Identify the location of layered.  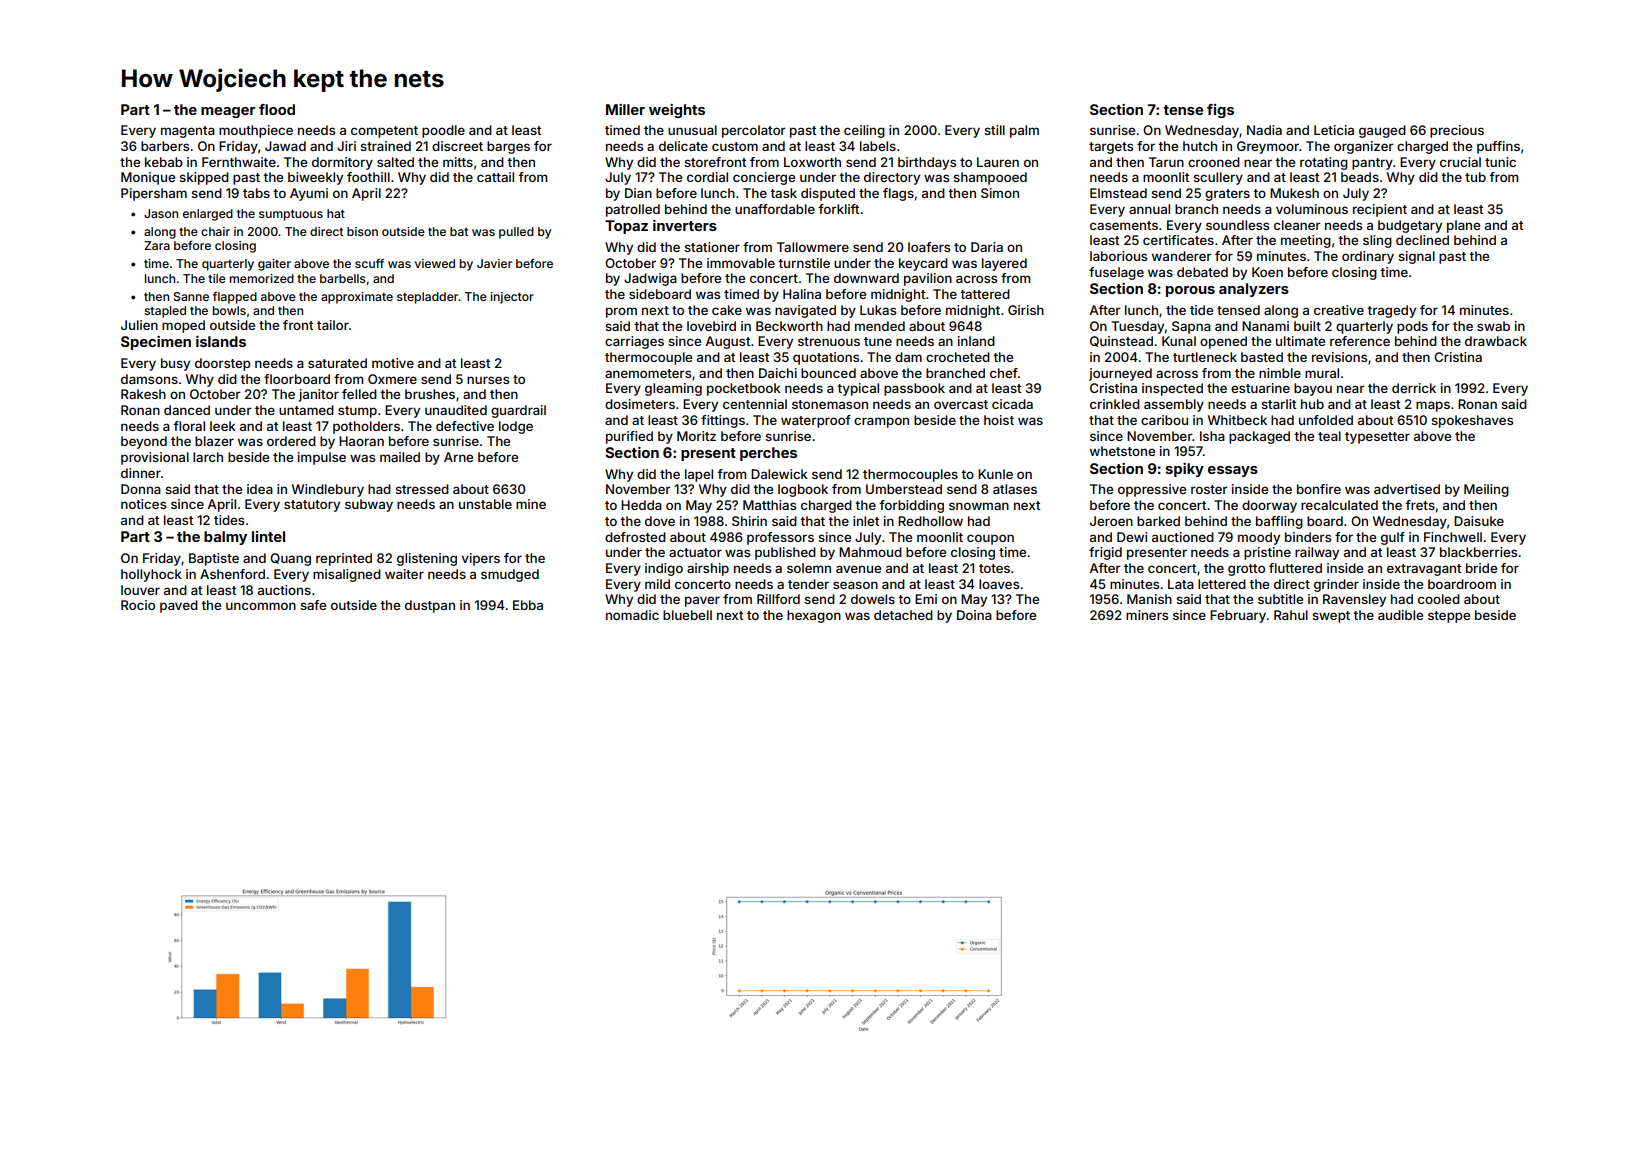
(1004, 264).
